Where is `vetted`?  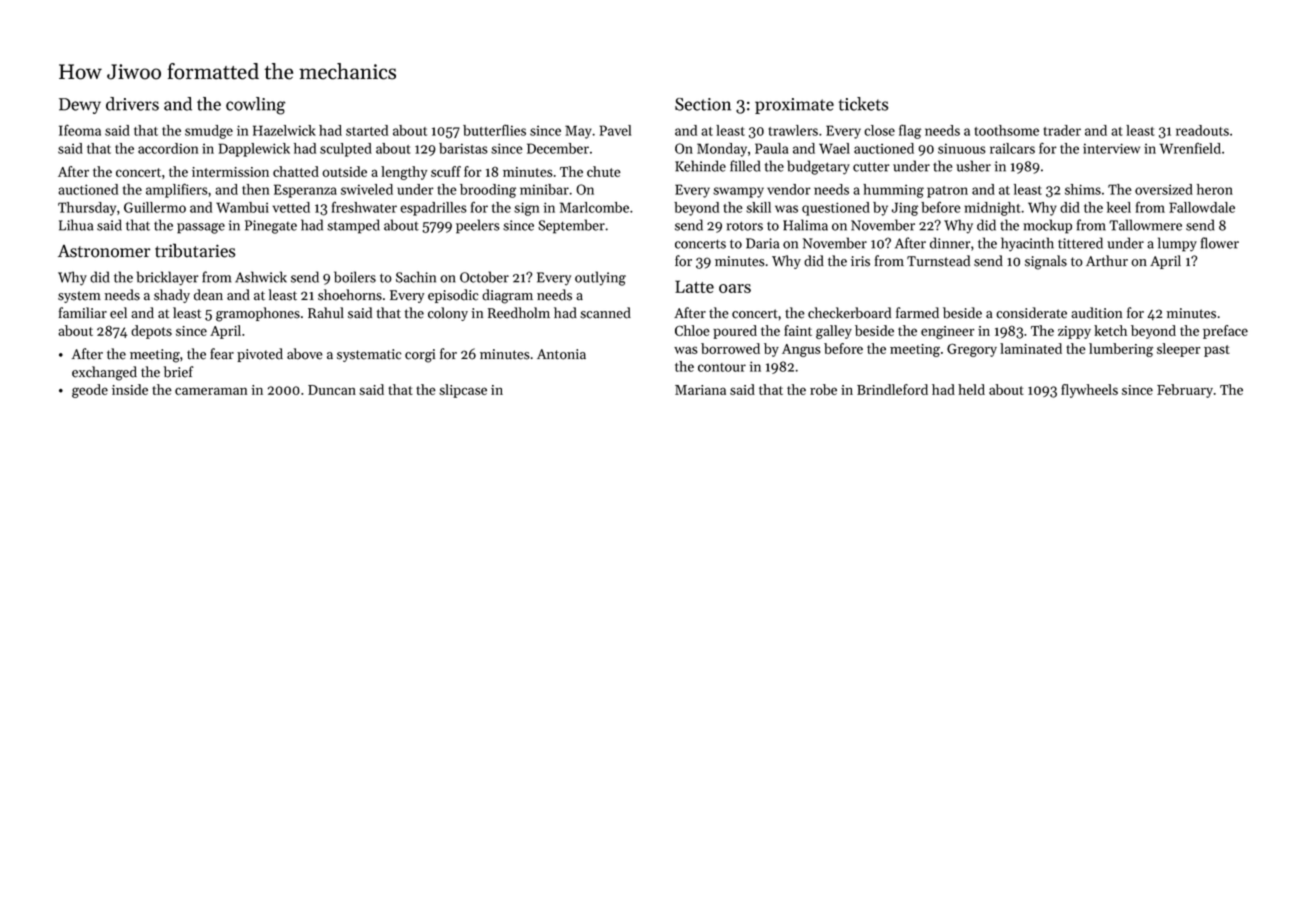 vetted is located at coordinates (291, 207).
